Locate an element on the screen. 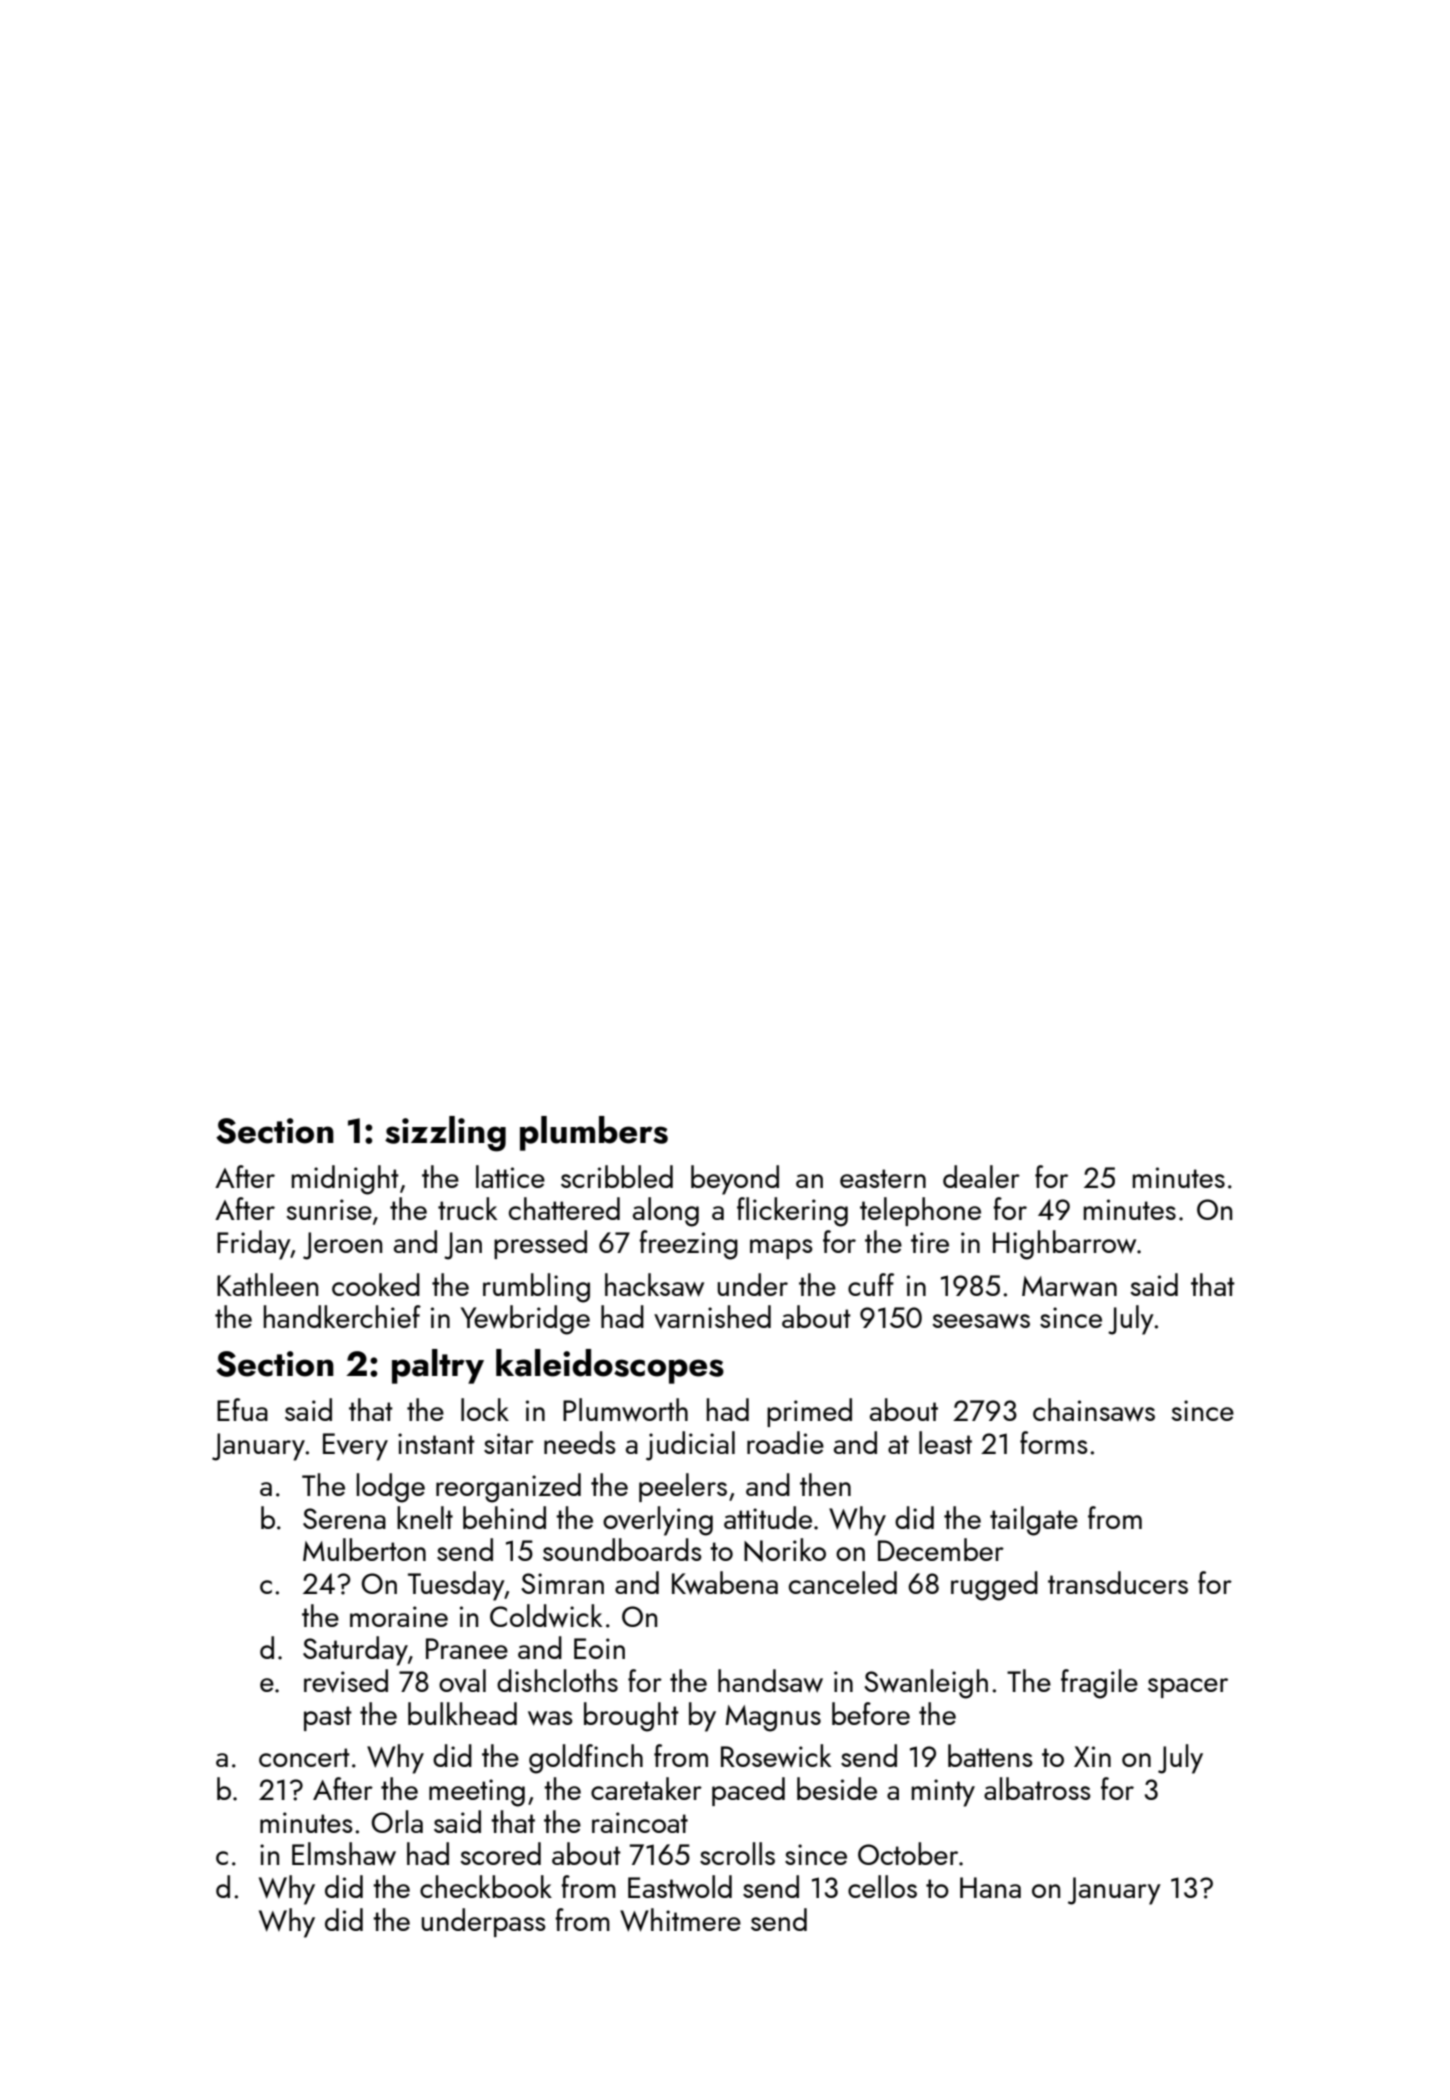 The height and width of the screenshot is (2100, 1450). Kwabena is located at coordinates (725, 1583).
